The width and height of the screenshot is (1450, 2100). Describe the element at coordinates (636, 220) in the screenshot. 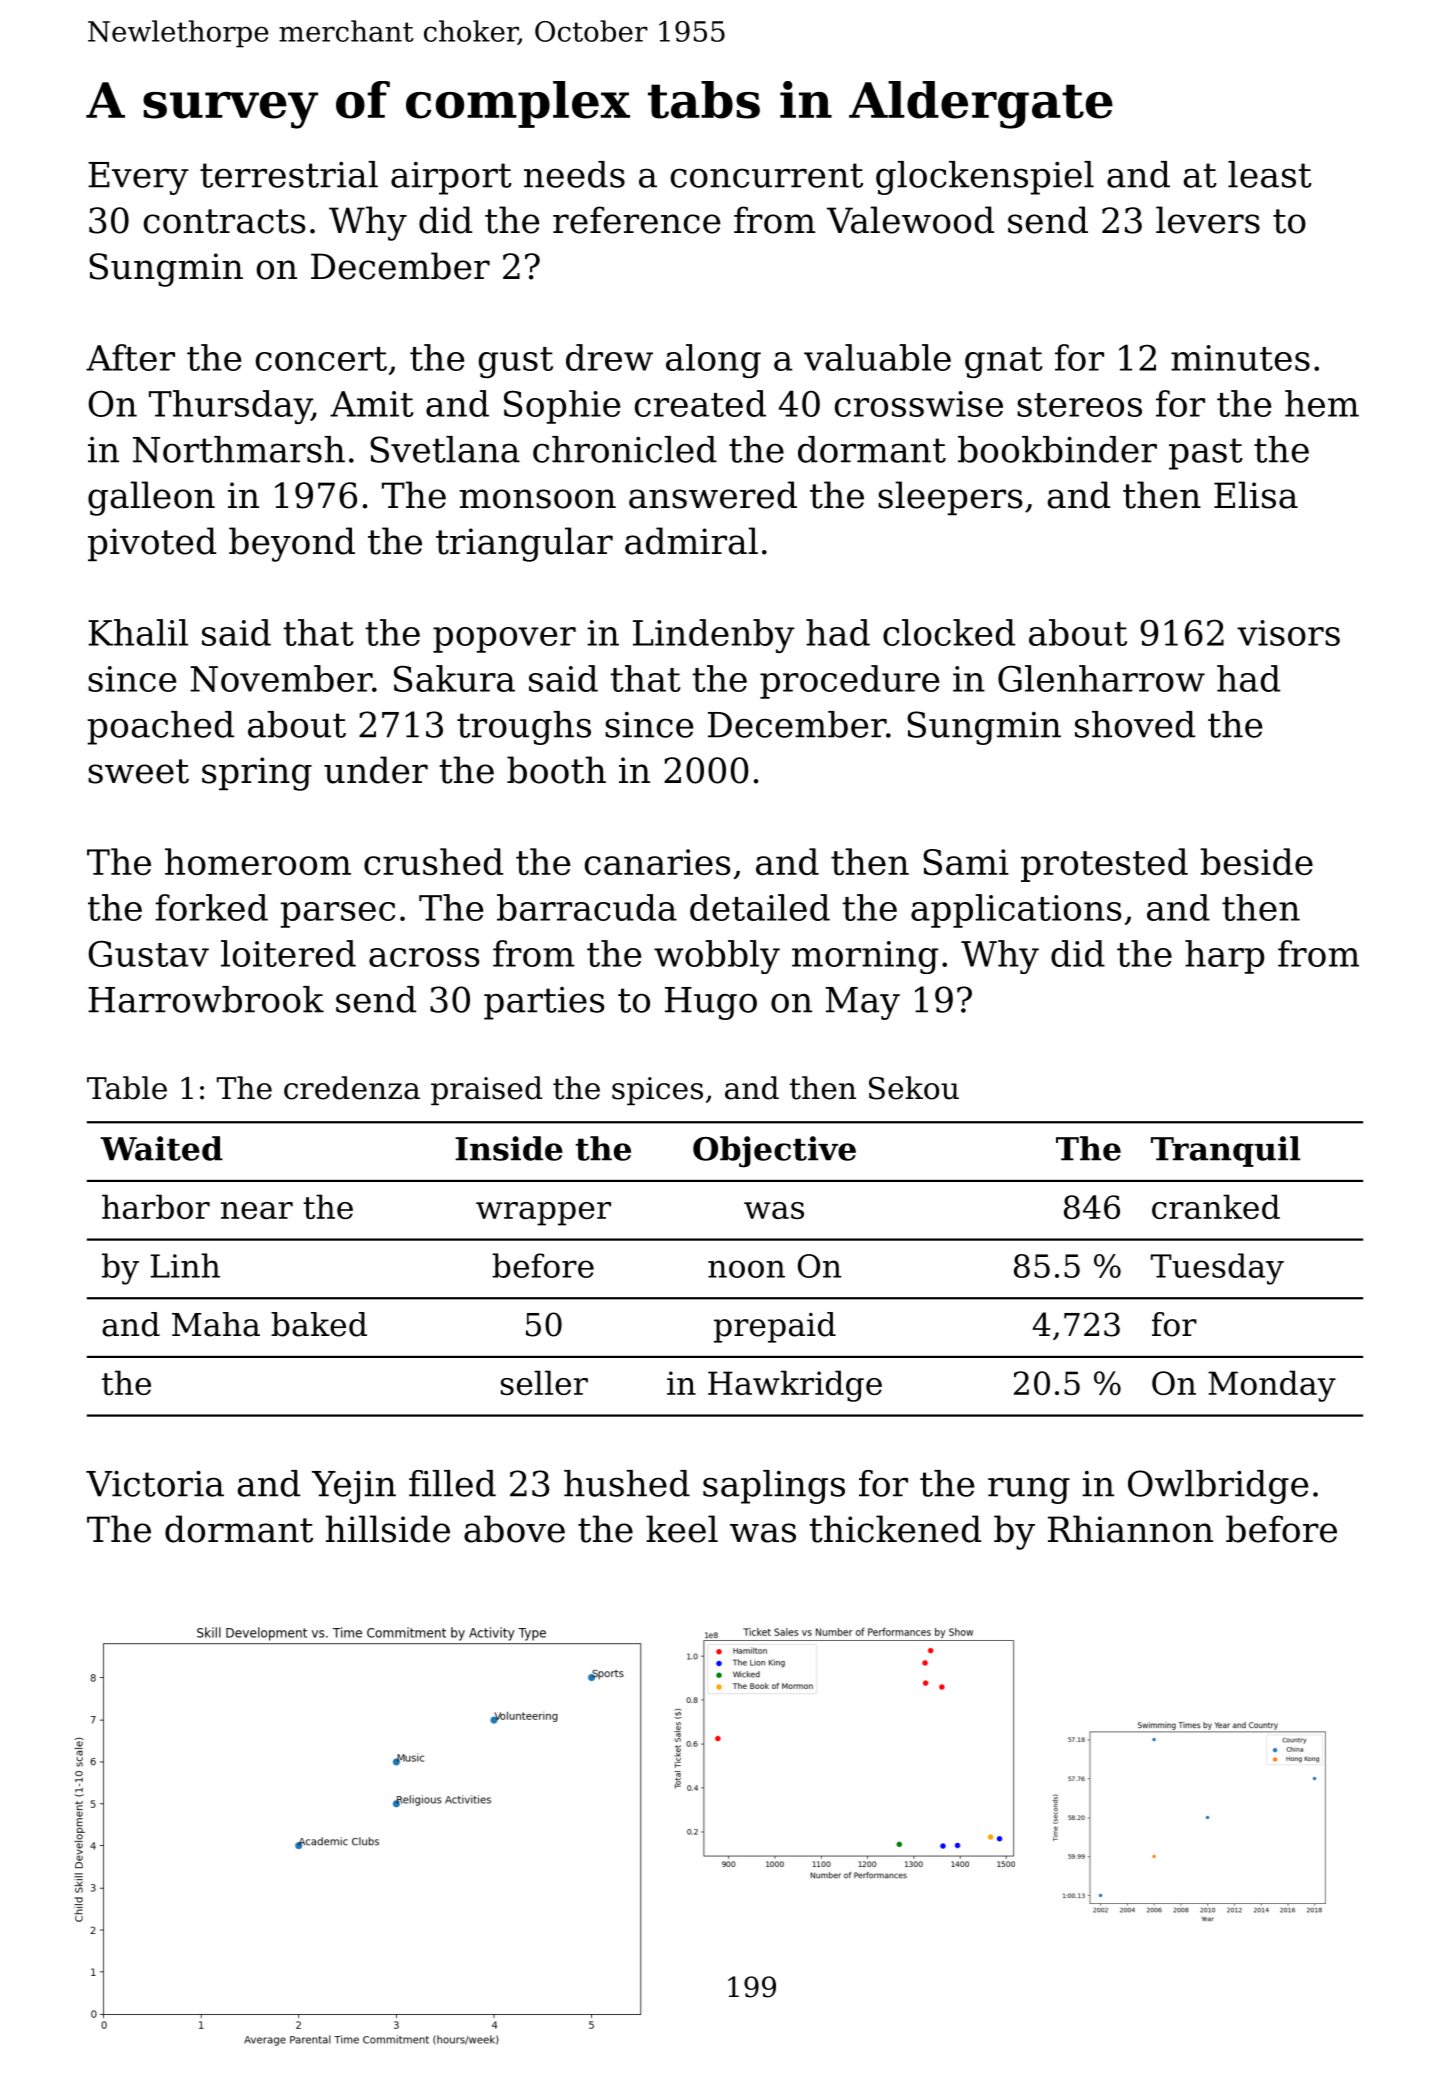

I see `reference` at that location.
